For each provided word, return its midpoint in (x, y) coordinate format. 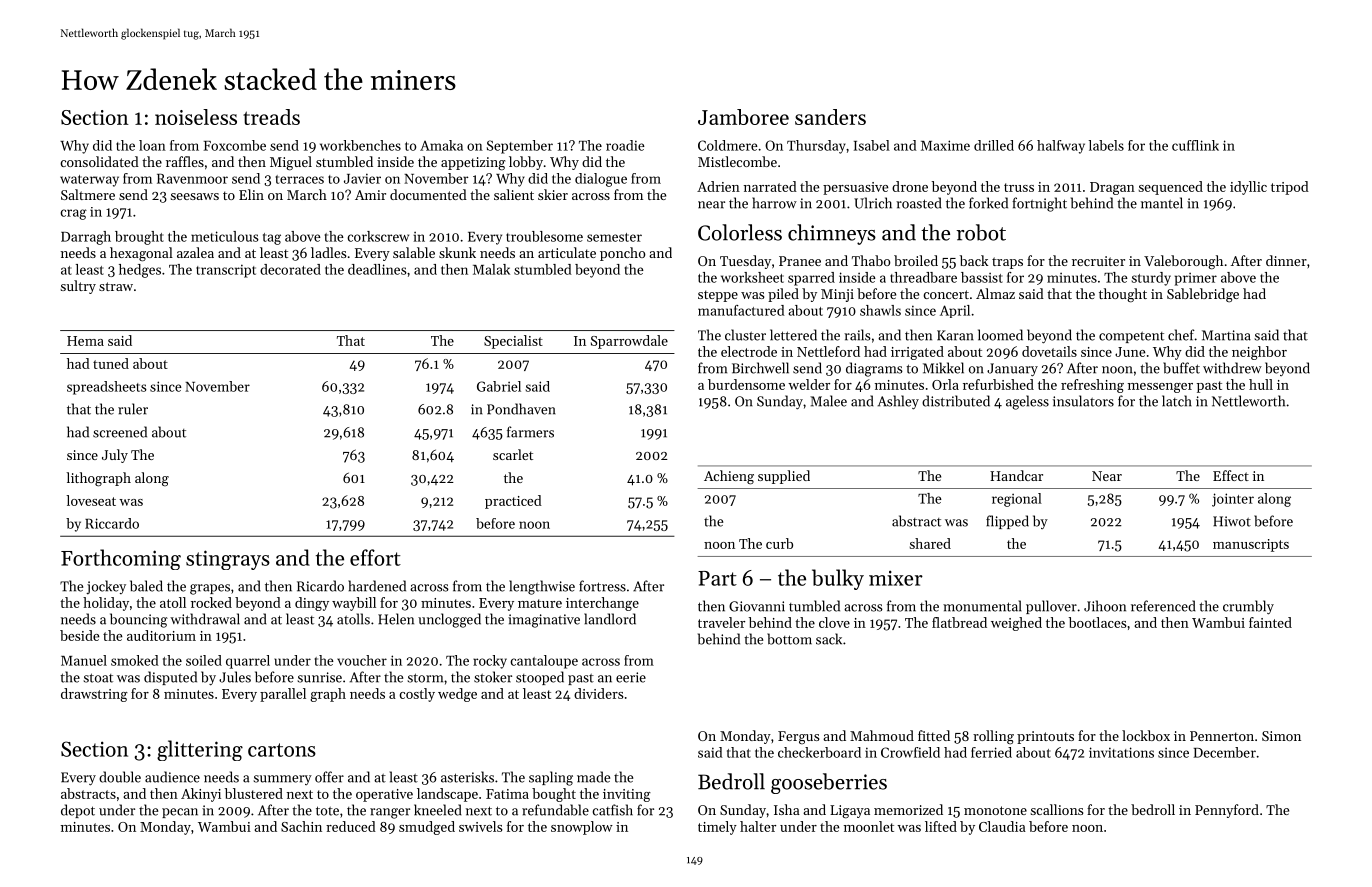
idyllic (1248, 188)
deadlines (377, 269)
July (115, 456)
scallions (1057, 809)
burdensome (746, 384)
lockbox (1146, 735)
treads (271, 117)
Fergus (799, 737)
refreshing (1092, 386)
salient (514, 194)
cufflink (1195, 145)
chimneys (832, 234)
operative (384, 795)
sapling (551, 778)
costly (417, 695)
